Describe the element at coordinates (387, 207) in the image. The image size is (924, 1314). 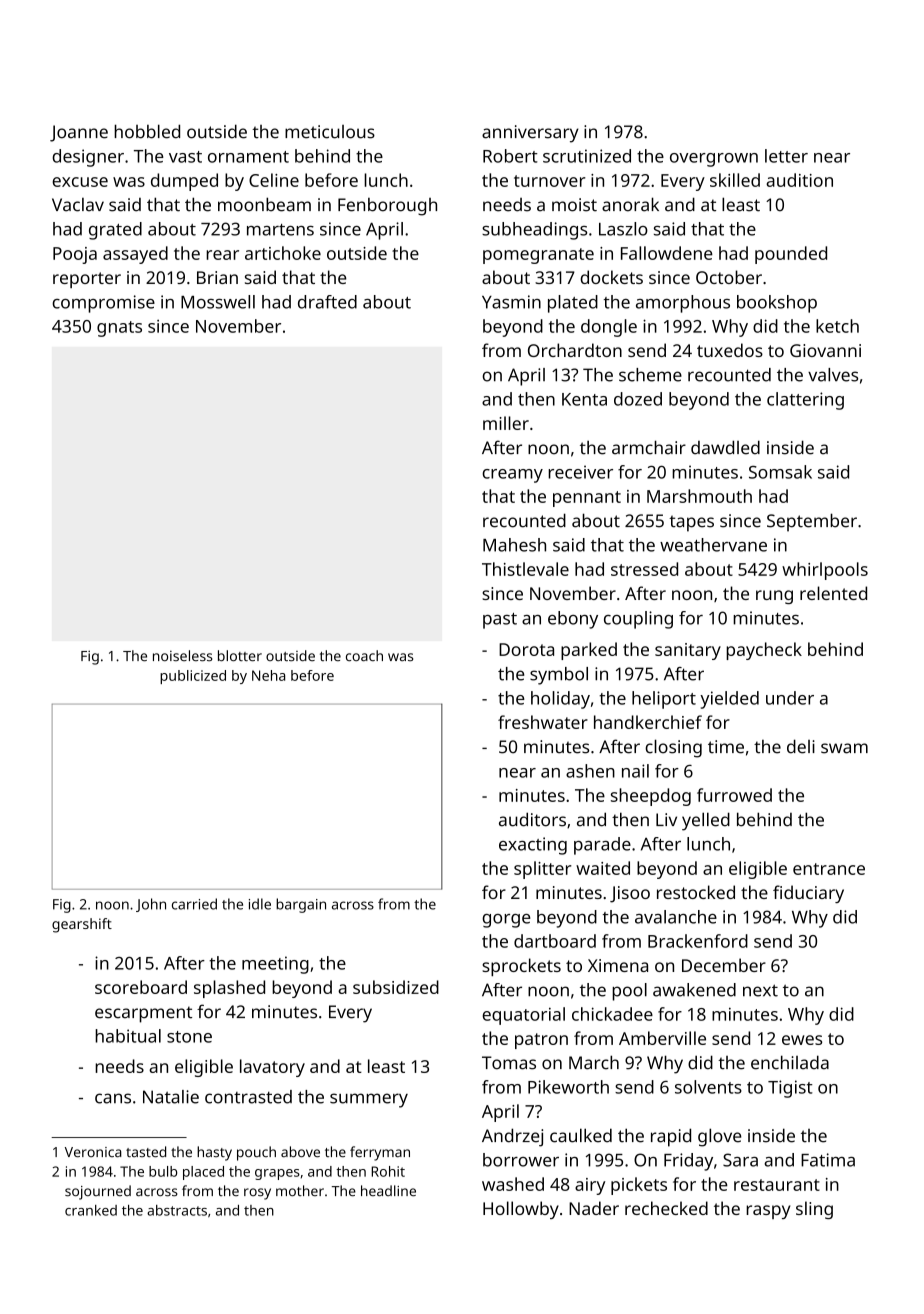
I see `Fenborough` at that location.
